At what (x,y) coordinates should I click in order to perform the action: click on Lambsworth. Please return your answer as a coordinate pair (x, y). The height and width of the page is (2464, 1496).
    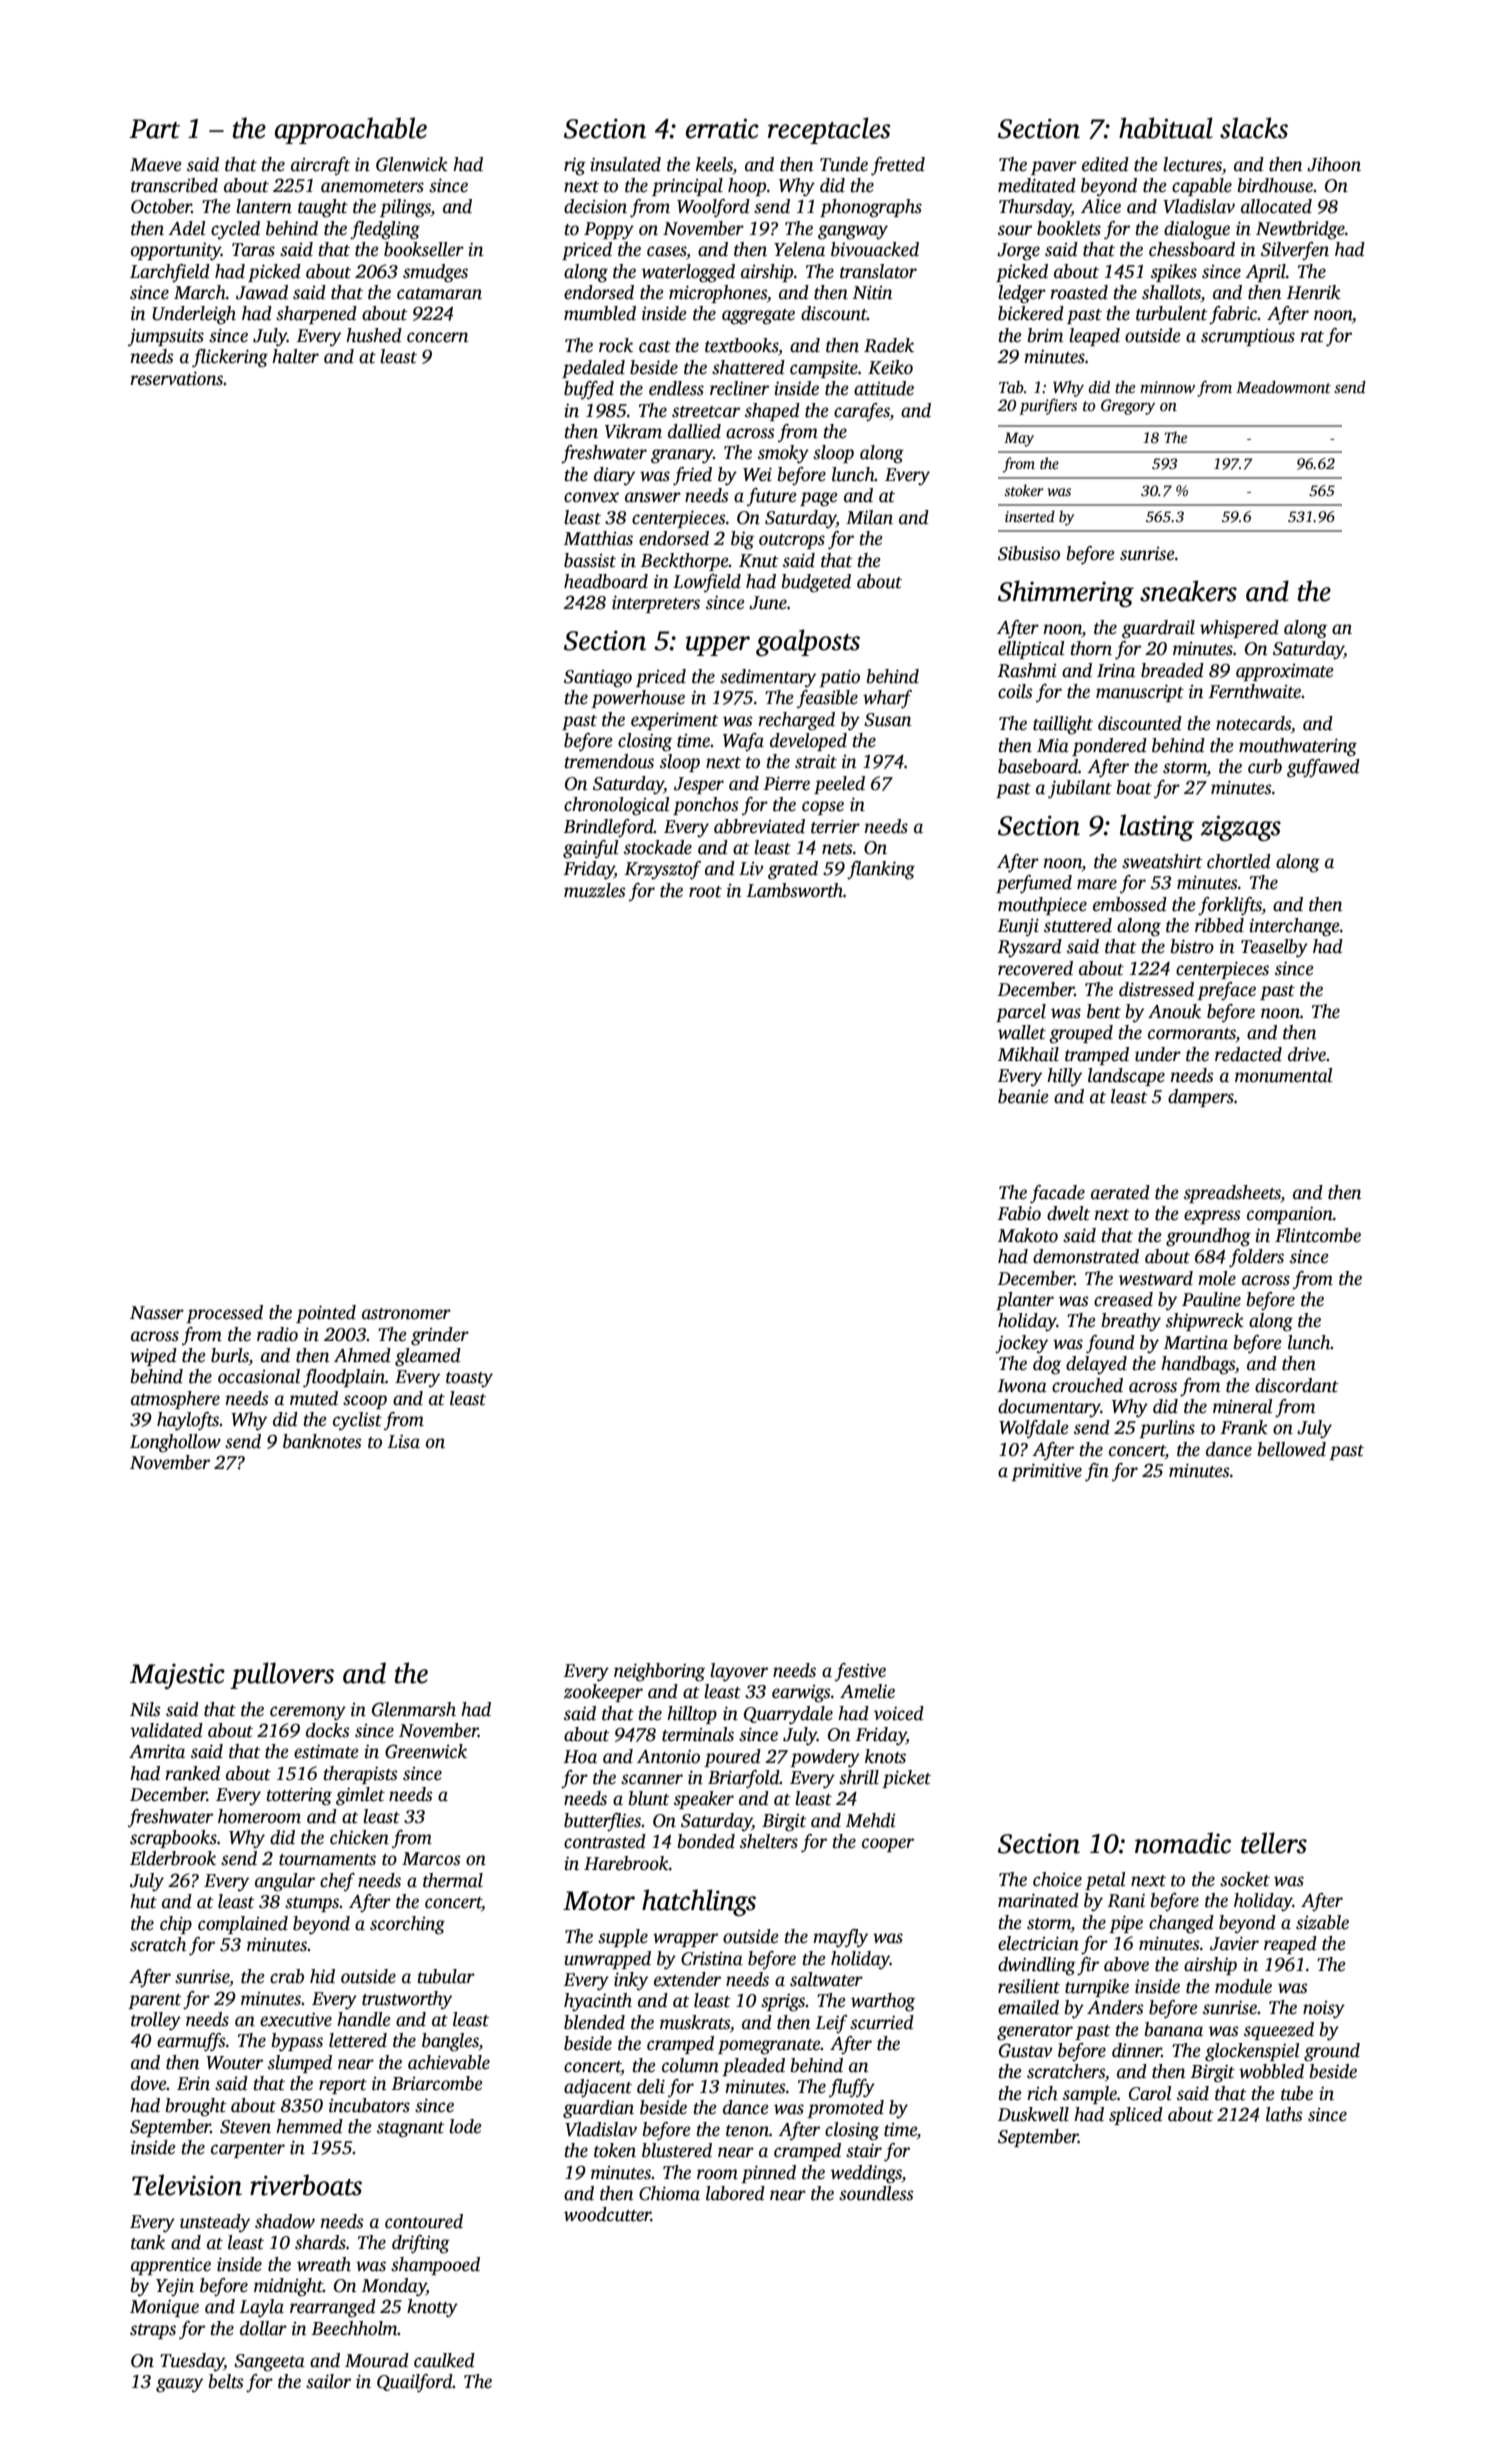
    Looking at the image, I should click on (794, 890).
